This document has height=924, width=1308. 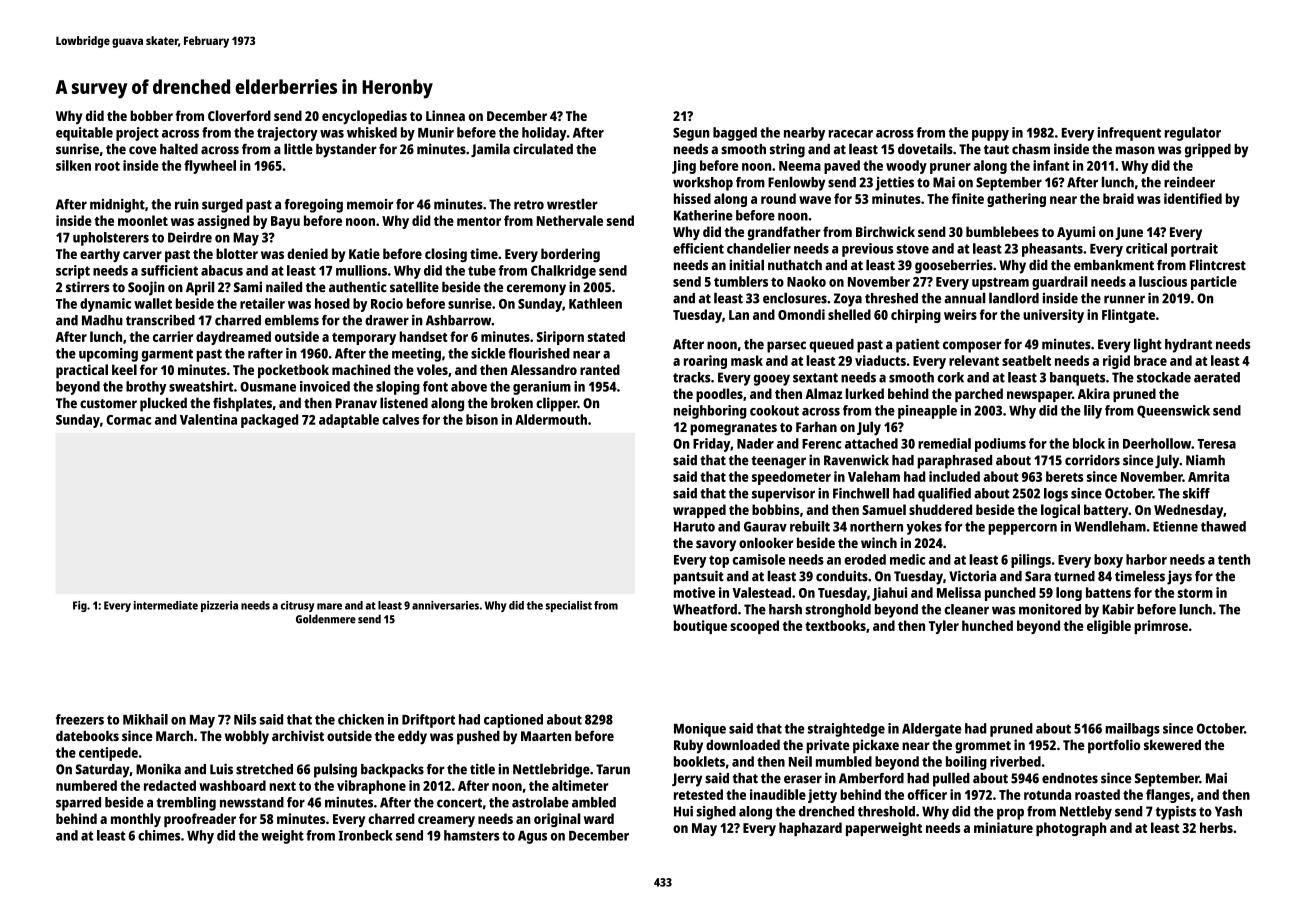 What do you see at coordinates (151, 115) in the document?
I see `bobber` at bounding box center [151, 115].
